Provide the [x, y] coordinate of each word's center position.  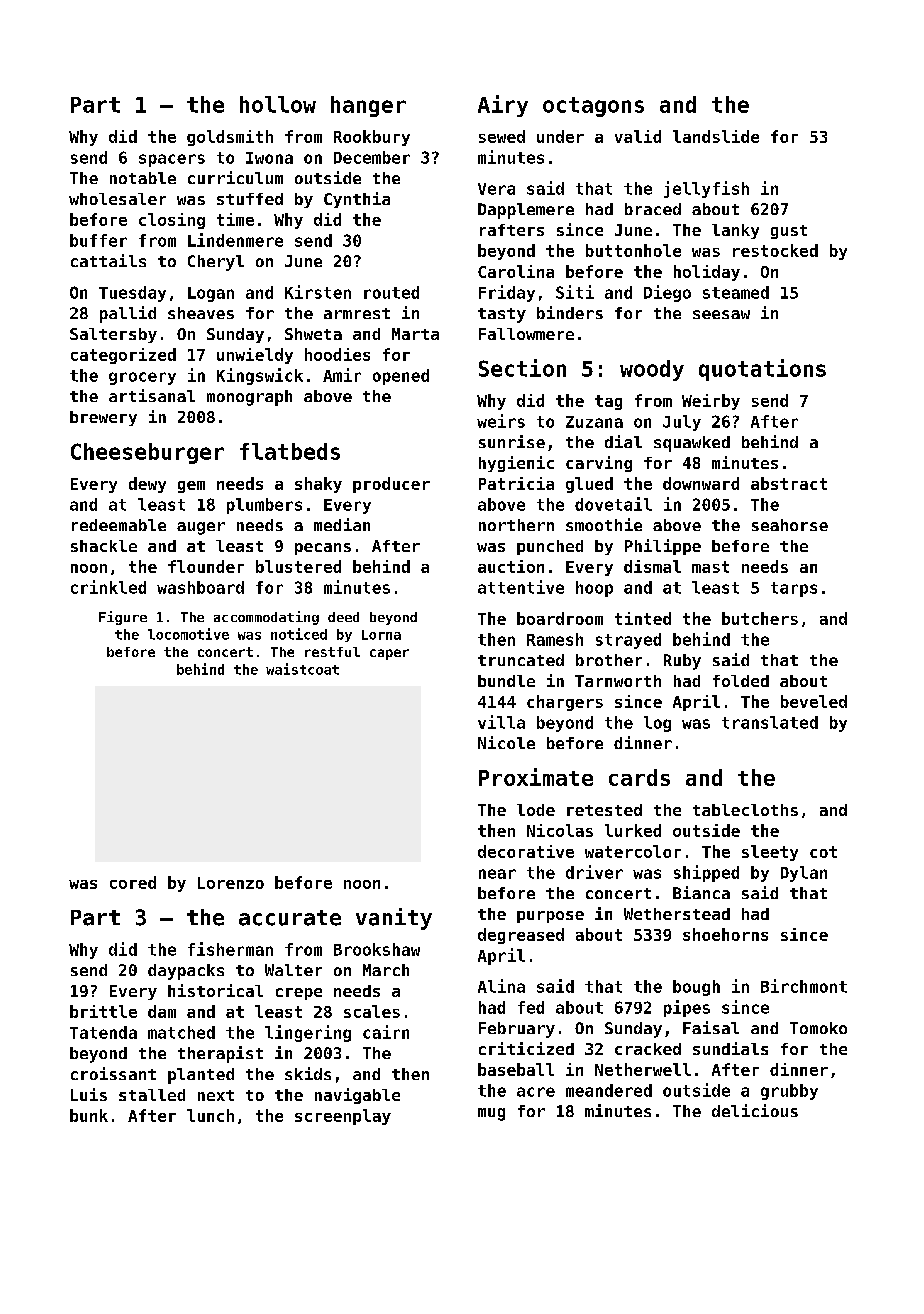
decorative [526, 851]
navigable [357, 1096]
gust [789, 232]
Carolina [516, 271]
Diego [667, 293]
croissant [113, 1073]
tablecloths [745, 810]
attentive [521, 587]
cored [133, 882]
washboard [200, 587]
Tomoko [818, 1028]
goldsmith [230, 138]
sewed [502, 136]
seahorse [790, 525]
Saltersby [113, 335]
